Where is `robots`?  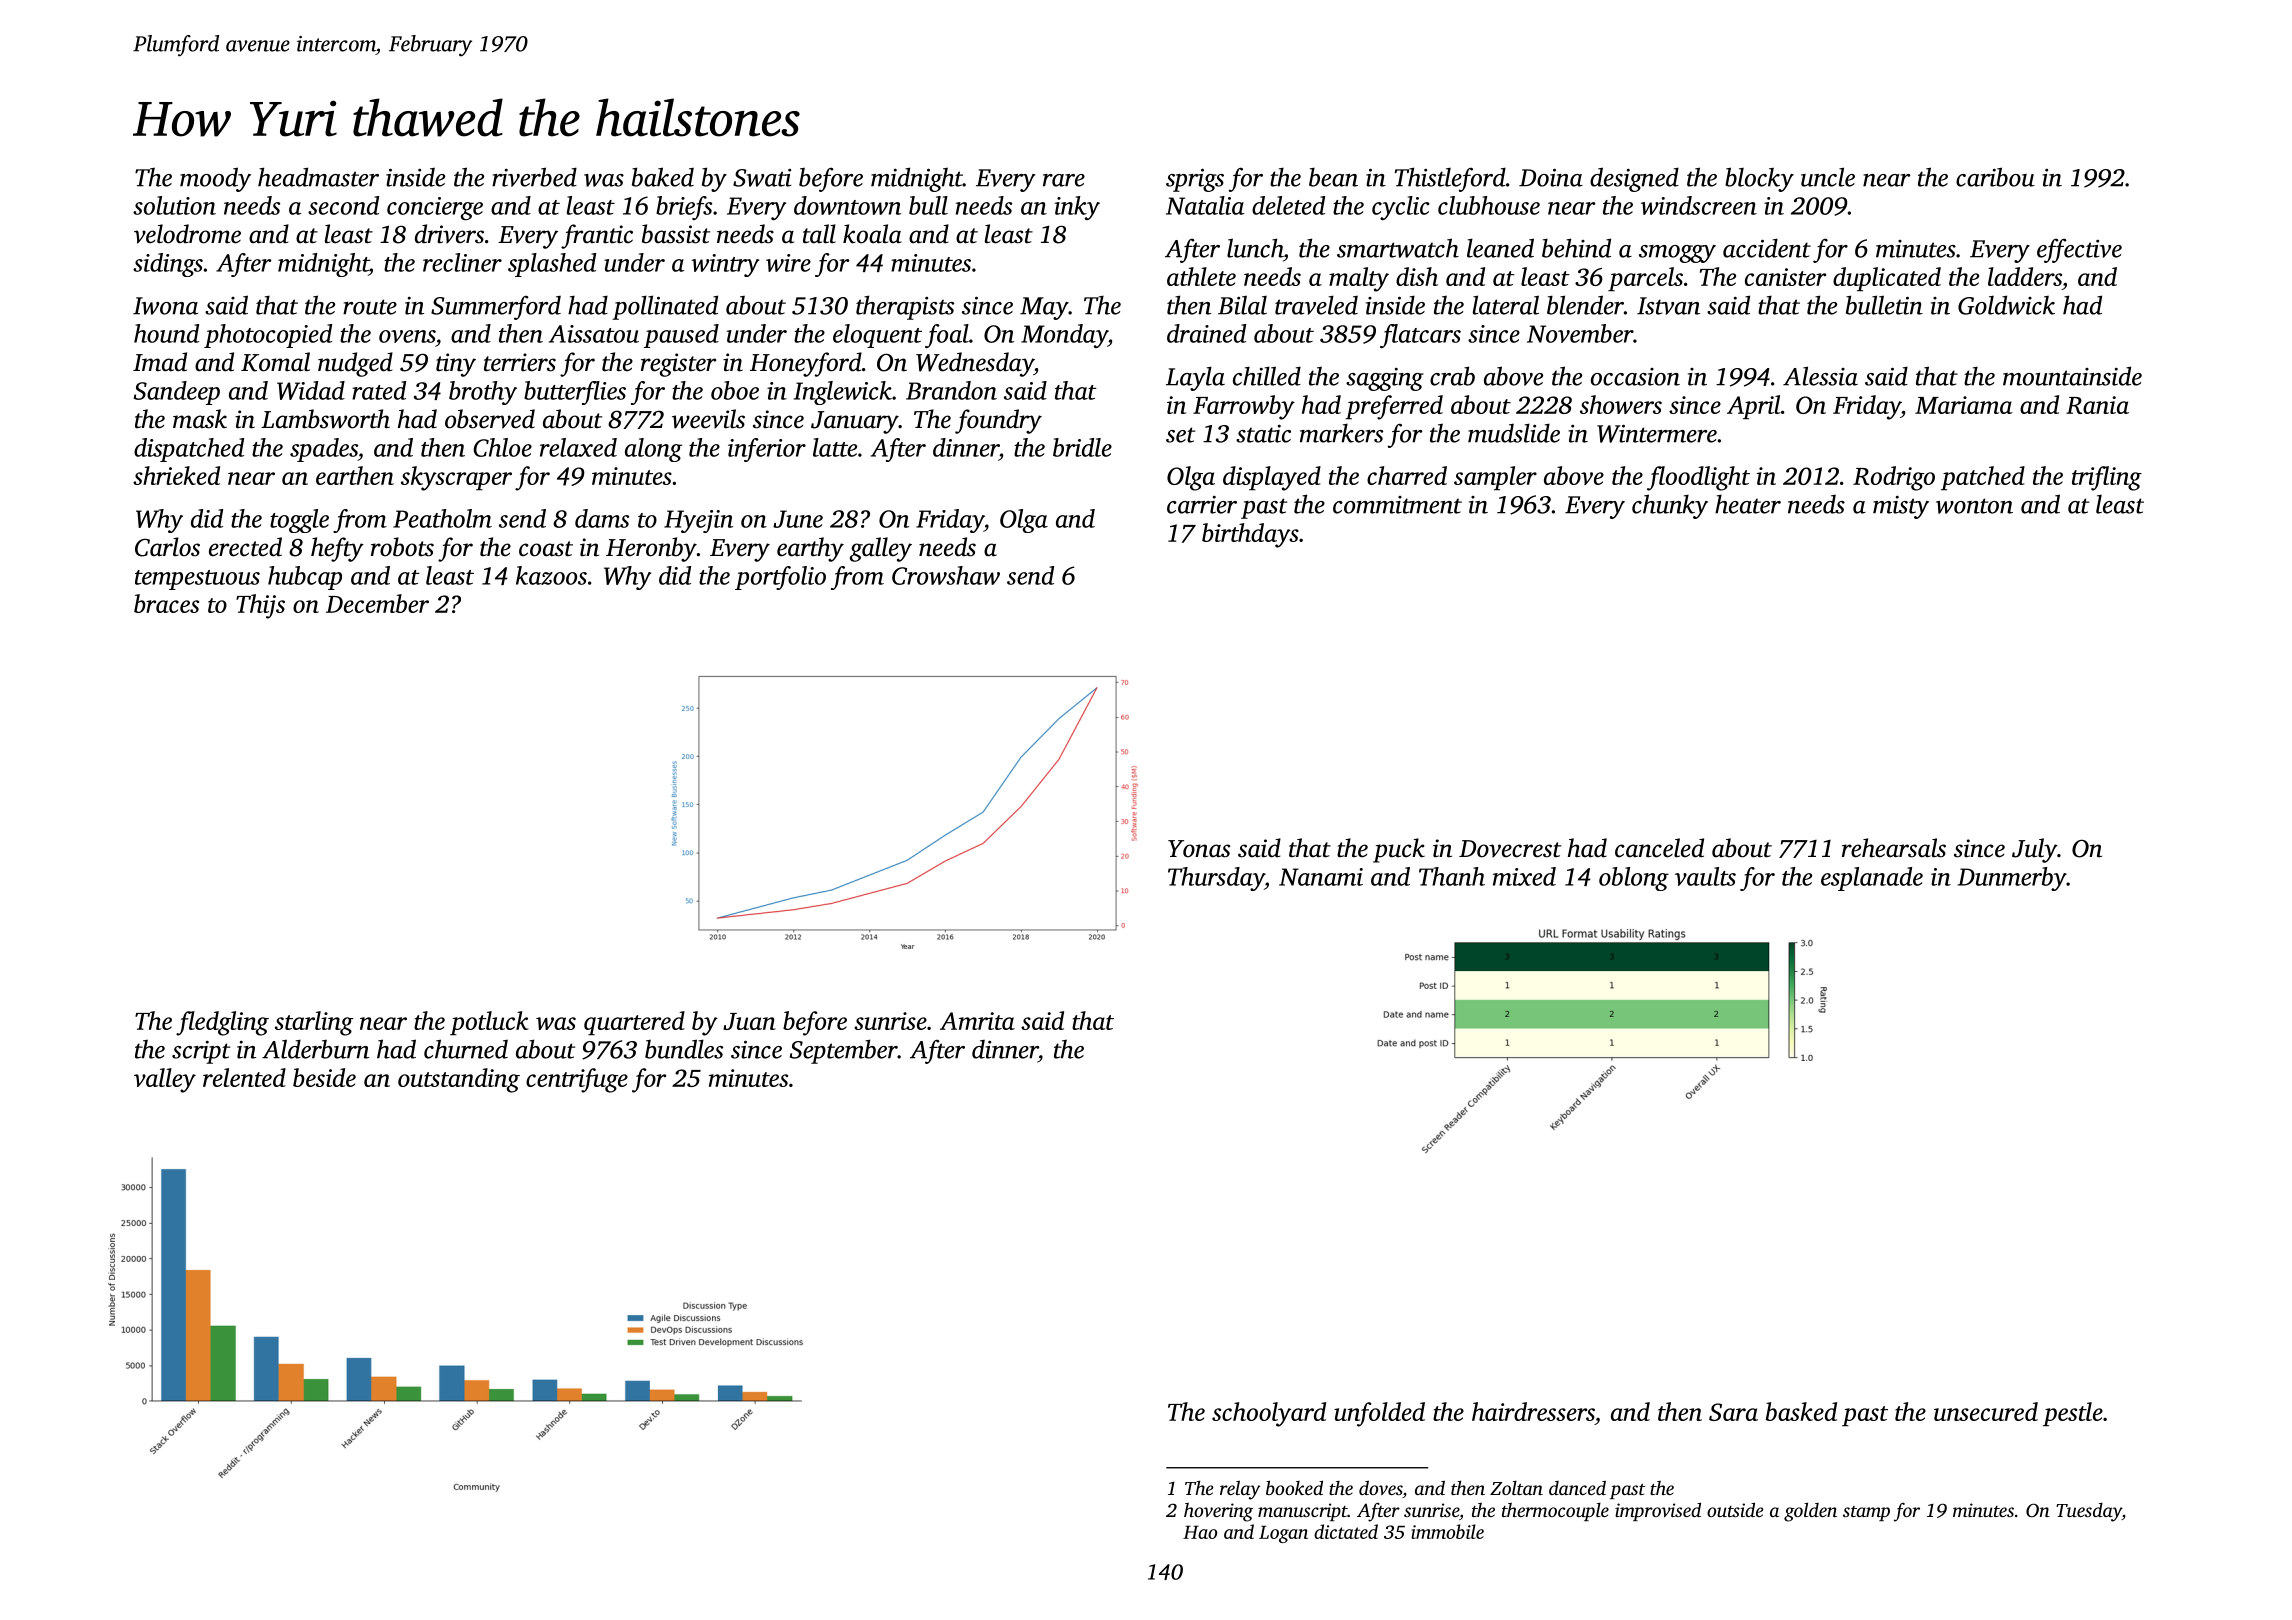 robots is located at coordinates (402, 547).
